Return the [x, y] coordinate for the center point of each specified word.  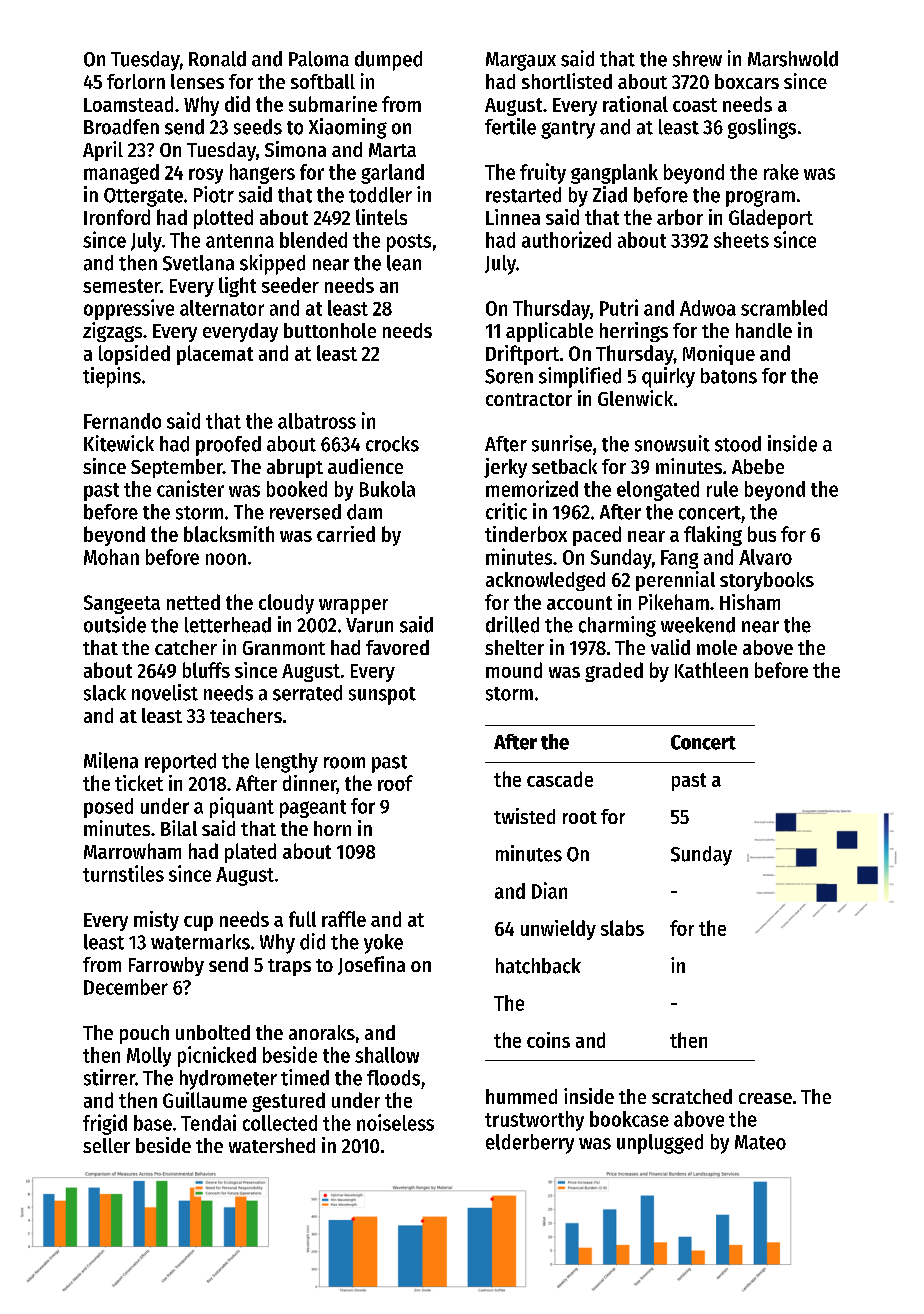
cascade [560, 779]
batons [729, 376]
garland [392, 174]
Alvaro [765, 557]
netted [193, 602]
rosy [206, 176]
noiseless [395, 1122]
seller [106, 1145]
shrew [697, 59]
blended [313, 240]
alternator [222, 308]
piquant [242, 807]
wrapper [353, 606]
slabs [622, 928]
